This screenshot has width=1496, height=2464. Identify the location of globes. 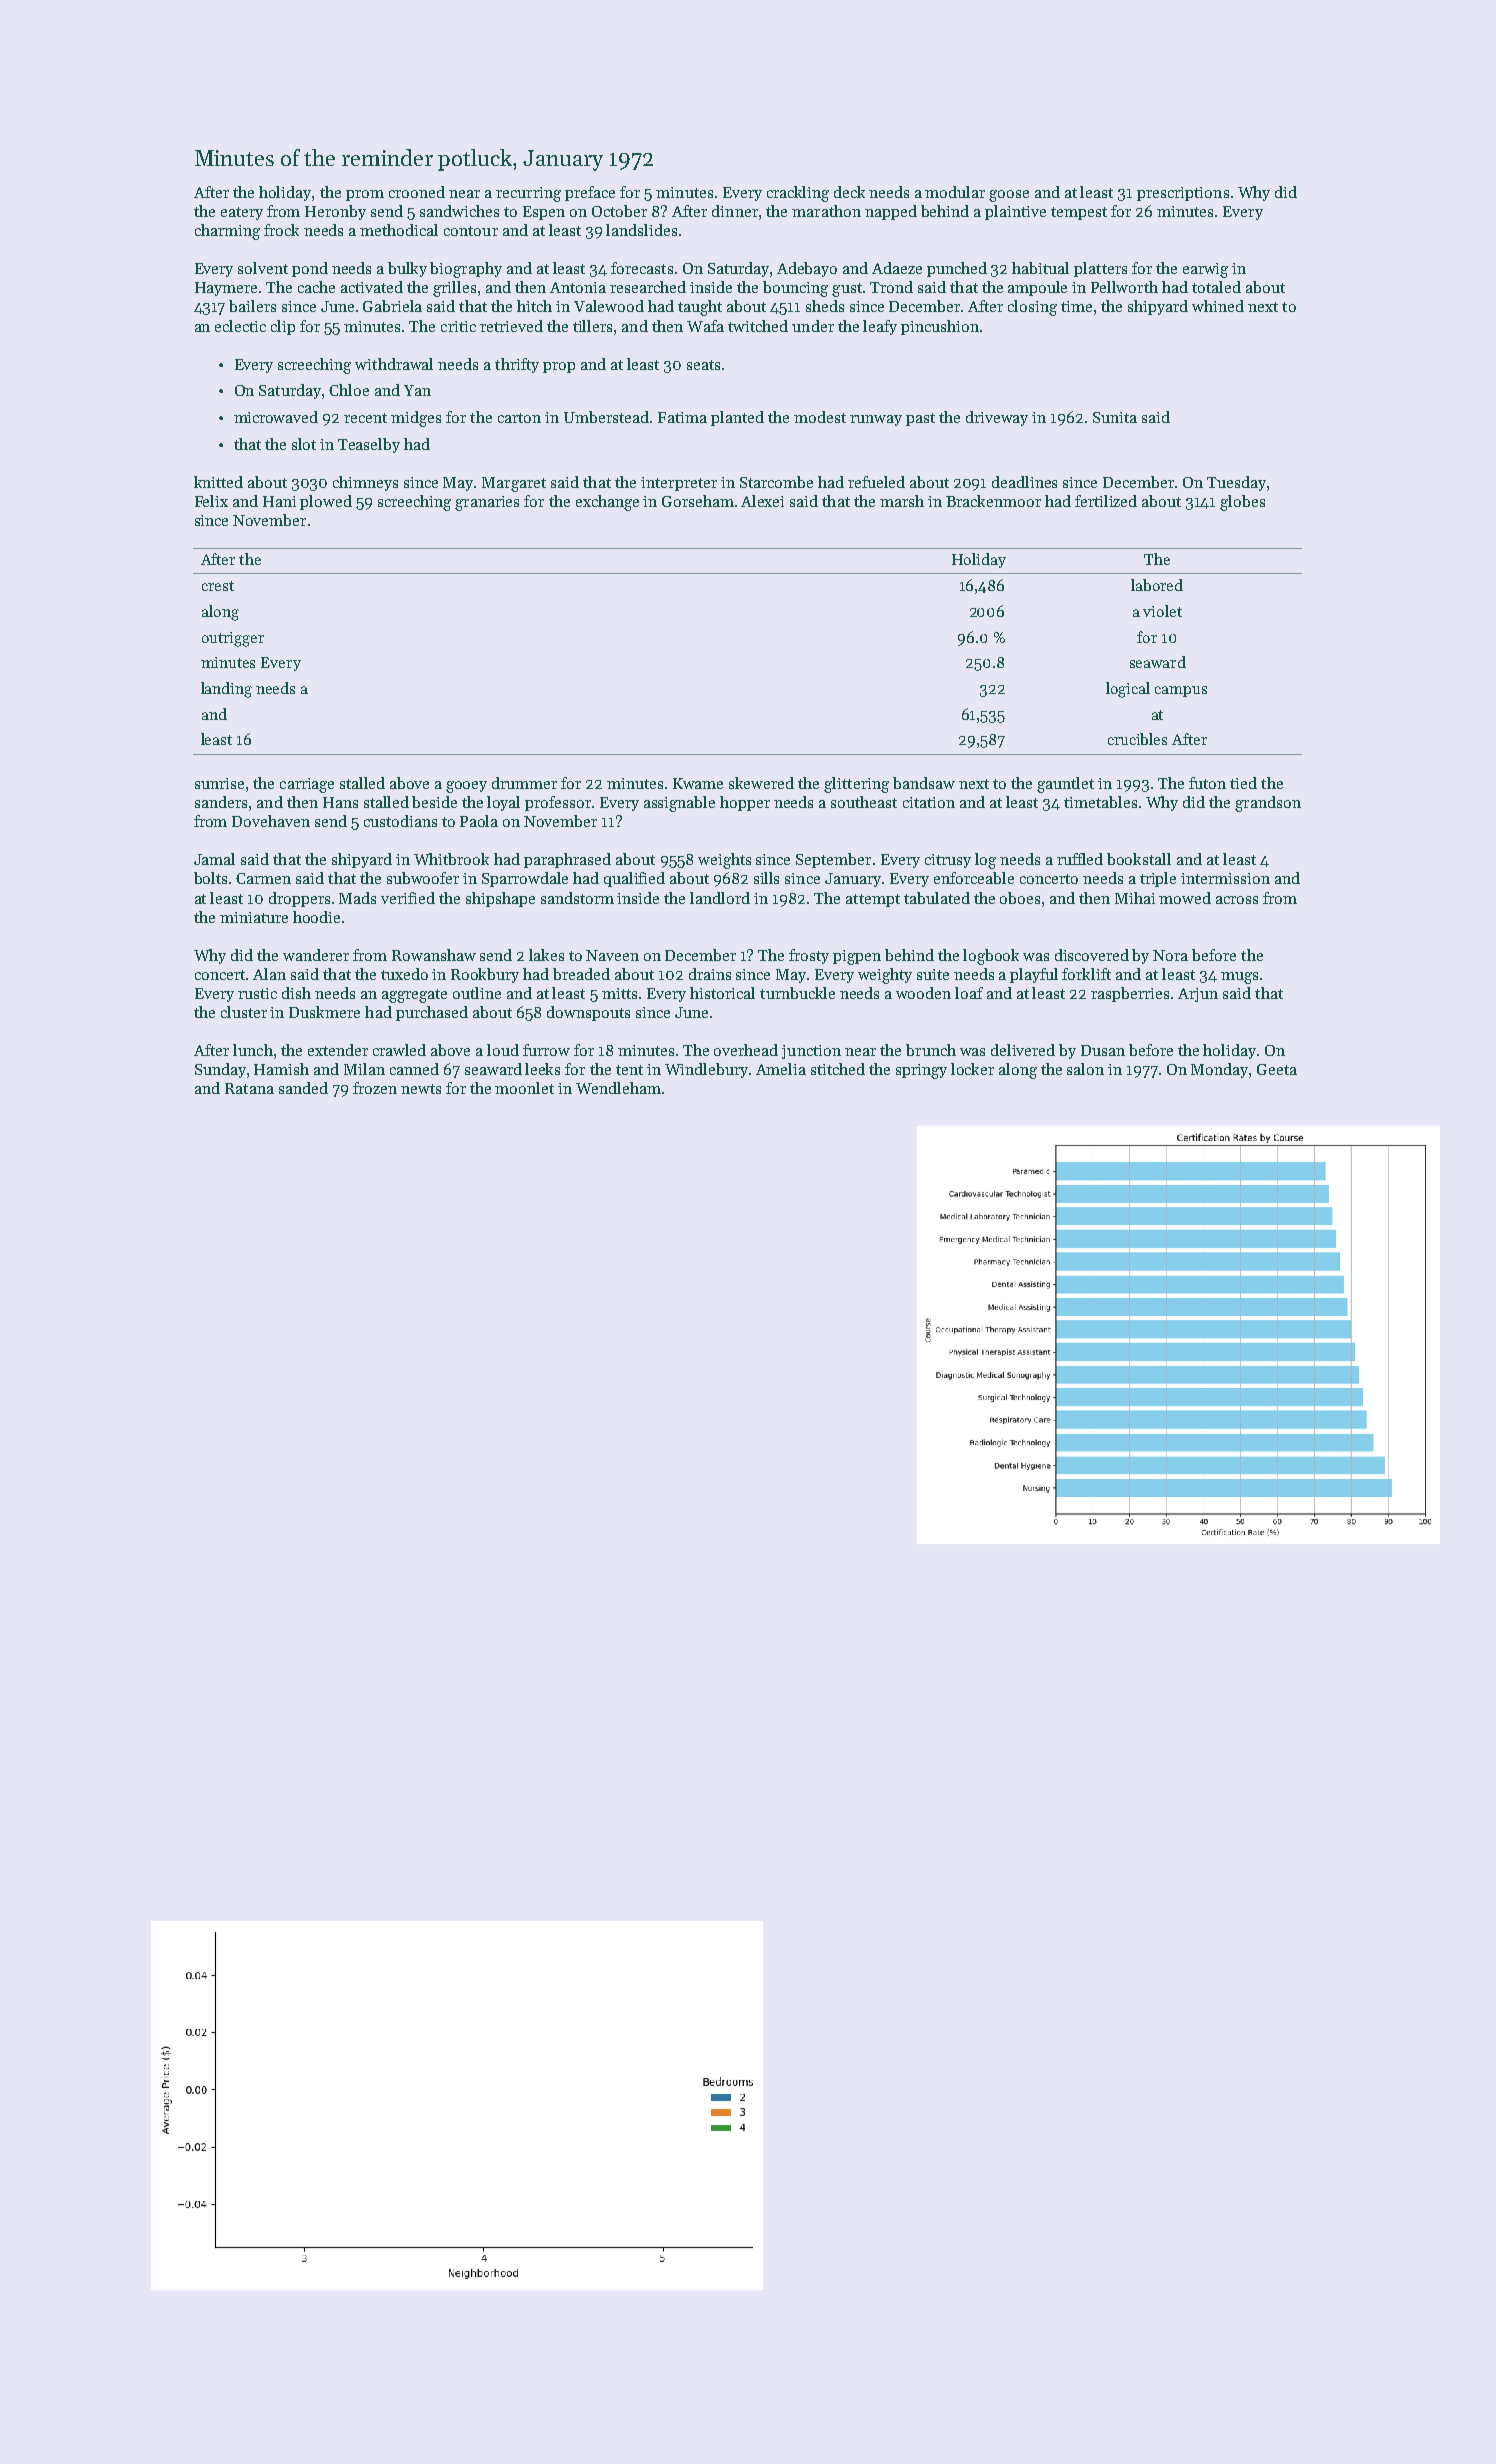
(1242, 503).
